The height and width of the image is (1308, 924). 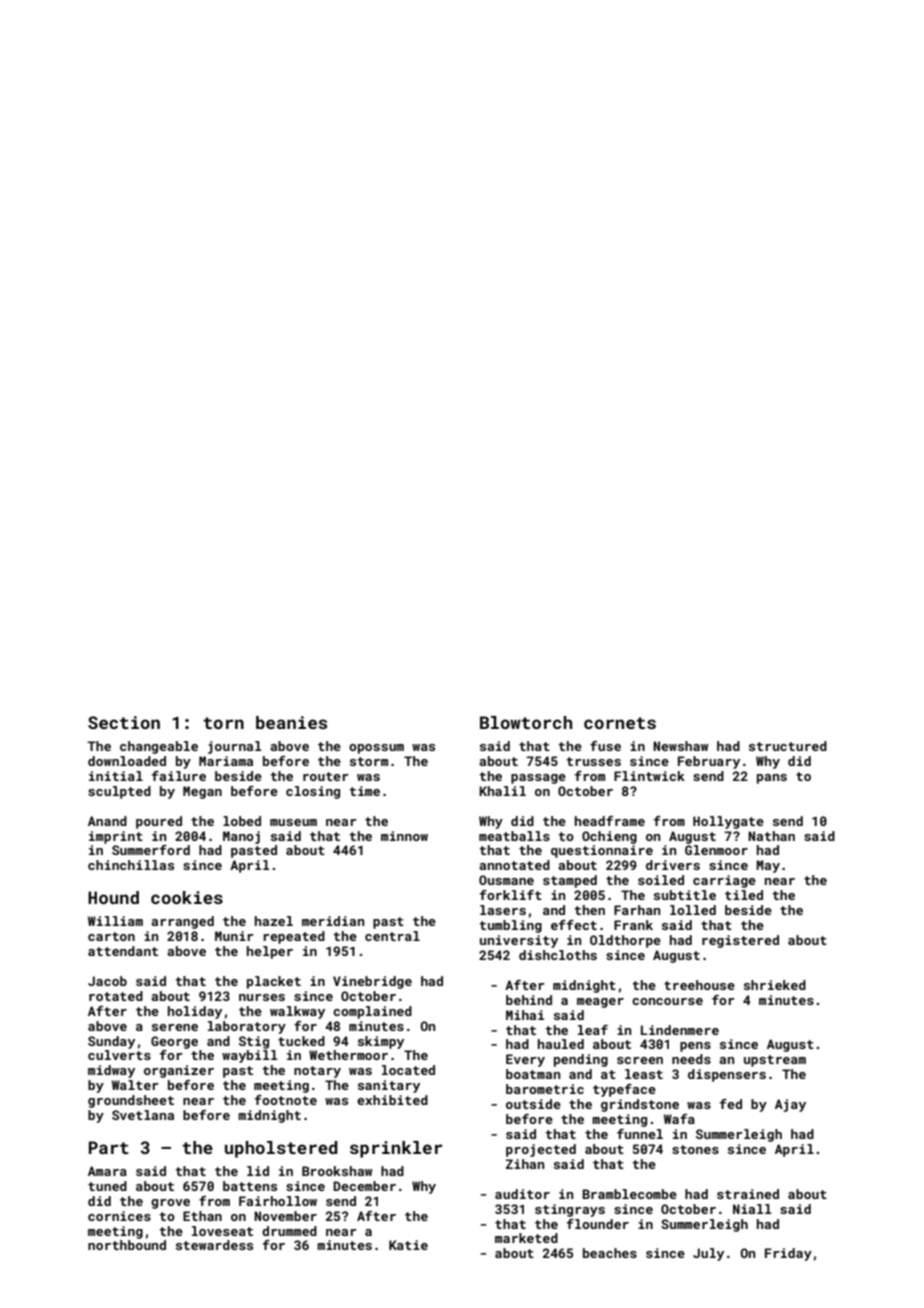 What do you see at coordinates (241, 837) in the image?
I see `Manoj` at bounding box center [241, 837].
